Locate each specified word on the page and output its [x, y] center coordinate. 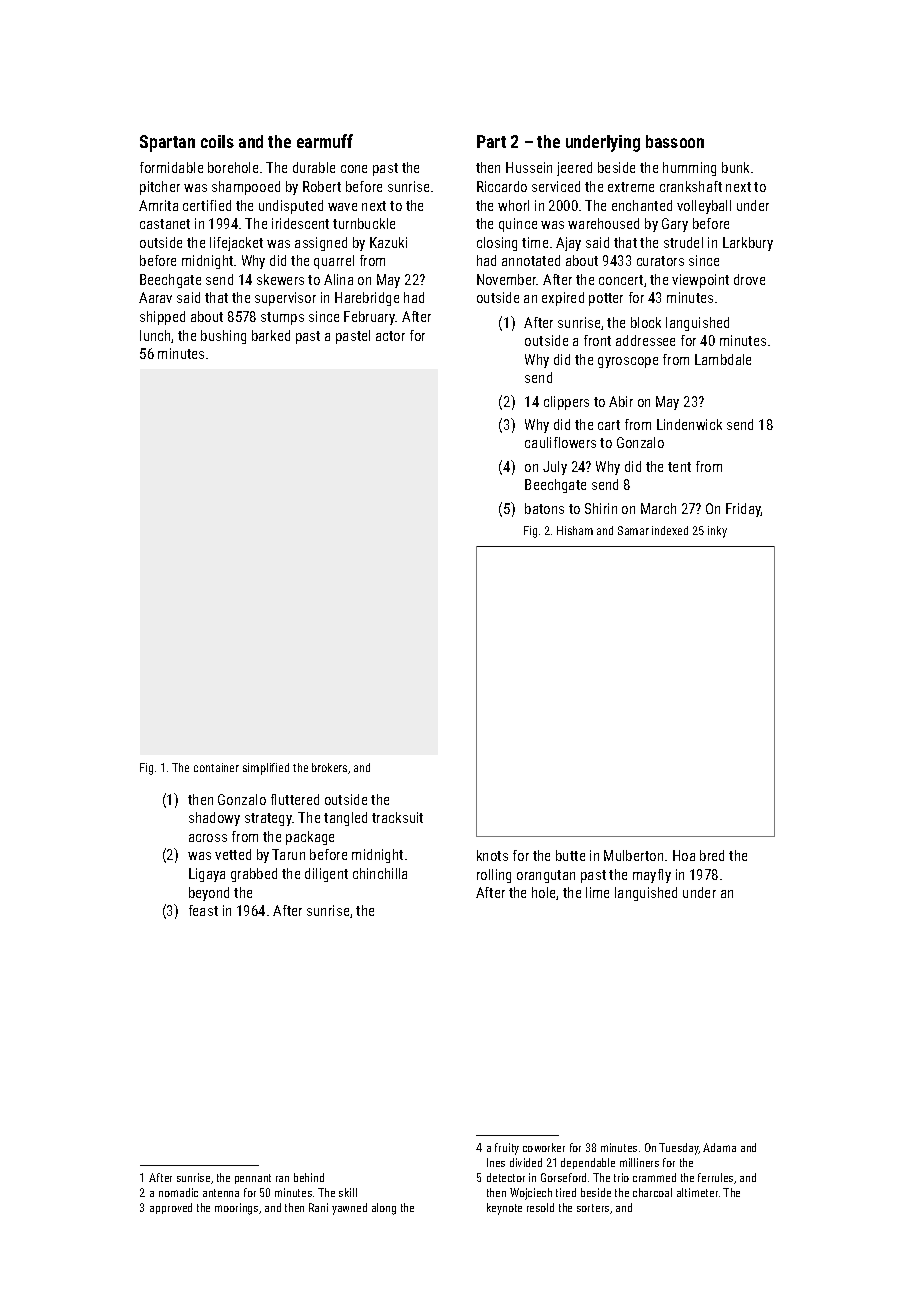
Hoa [684, 855]
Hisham [575, 530]
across [208, 838]
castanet [165, 224]
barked [271, 335]
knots [492, 855]
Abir [621, 401]
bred [712, 855]
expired [563, 299]
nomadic [178, 1192]
